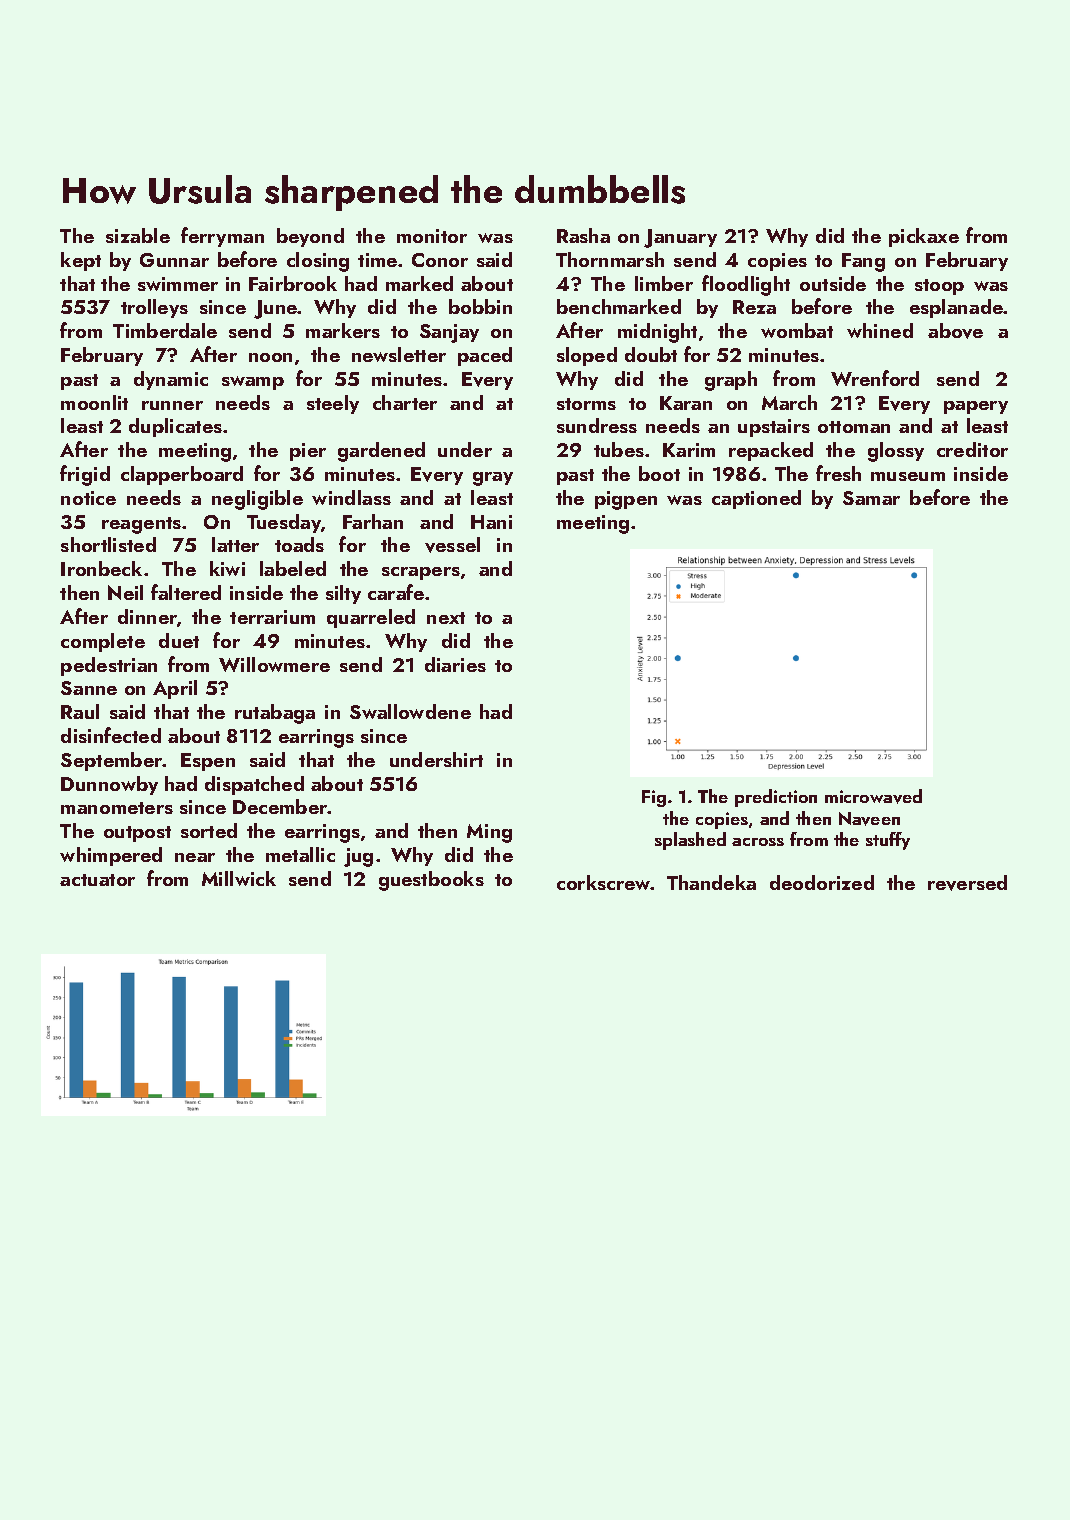 This screenshot has width=1070, height=1520. What do you see at coordinates (976, 407) in the screenshot?
I see `papery` at bounding box center [976, 407].
